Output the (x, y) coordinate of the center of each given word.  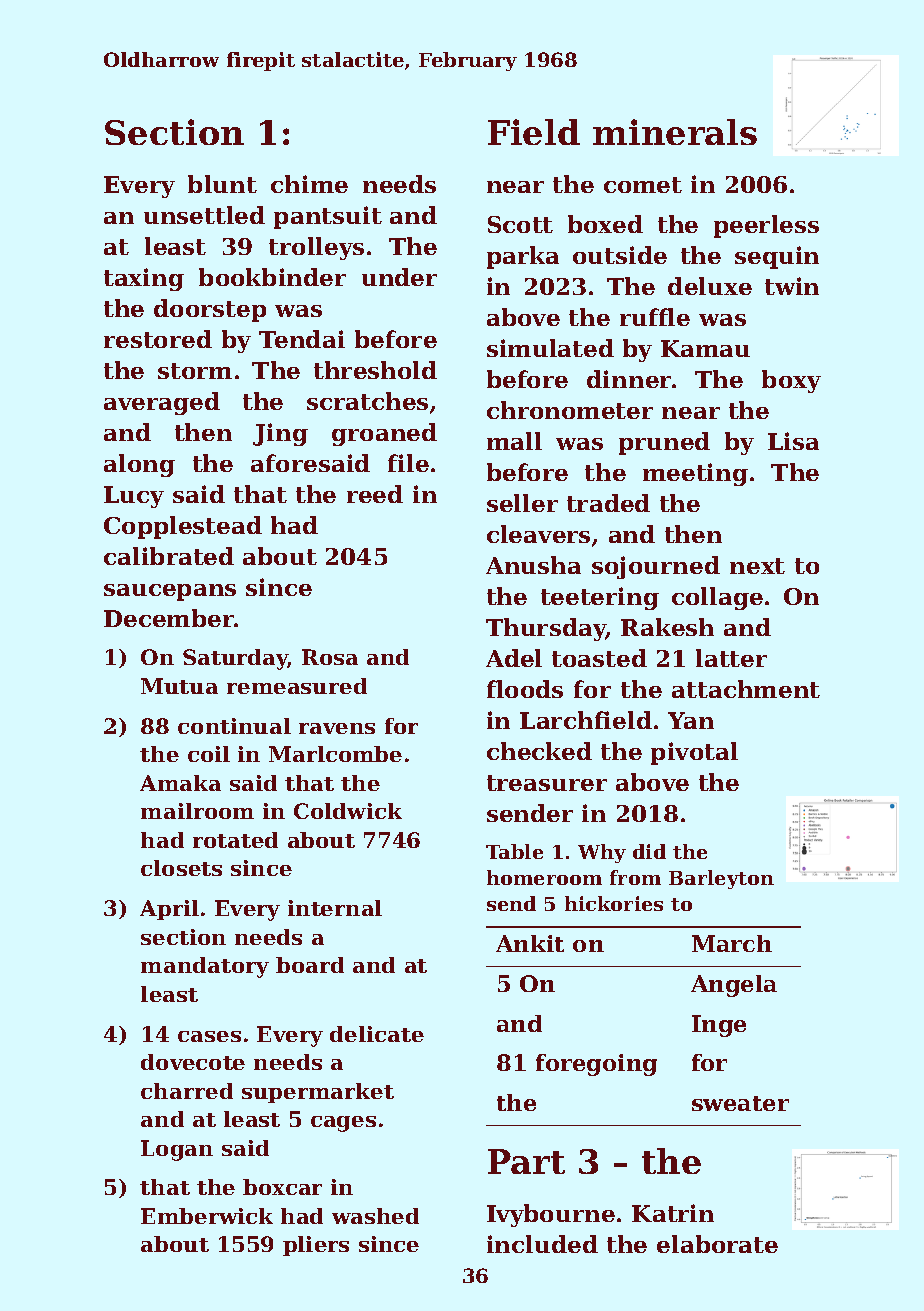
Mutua (179, 686)
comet (643, 185)
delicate (377, 1034)
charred (187, 1091)
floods (525, 689)
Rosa (330, 657)
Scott (520, 224)
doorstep (210, 310)
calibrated (169, 556)
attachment (746, 689)
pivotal (694, 753)
